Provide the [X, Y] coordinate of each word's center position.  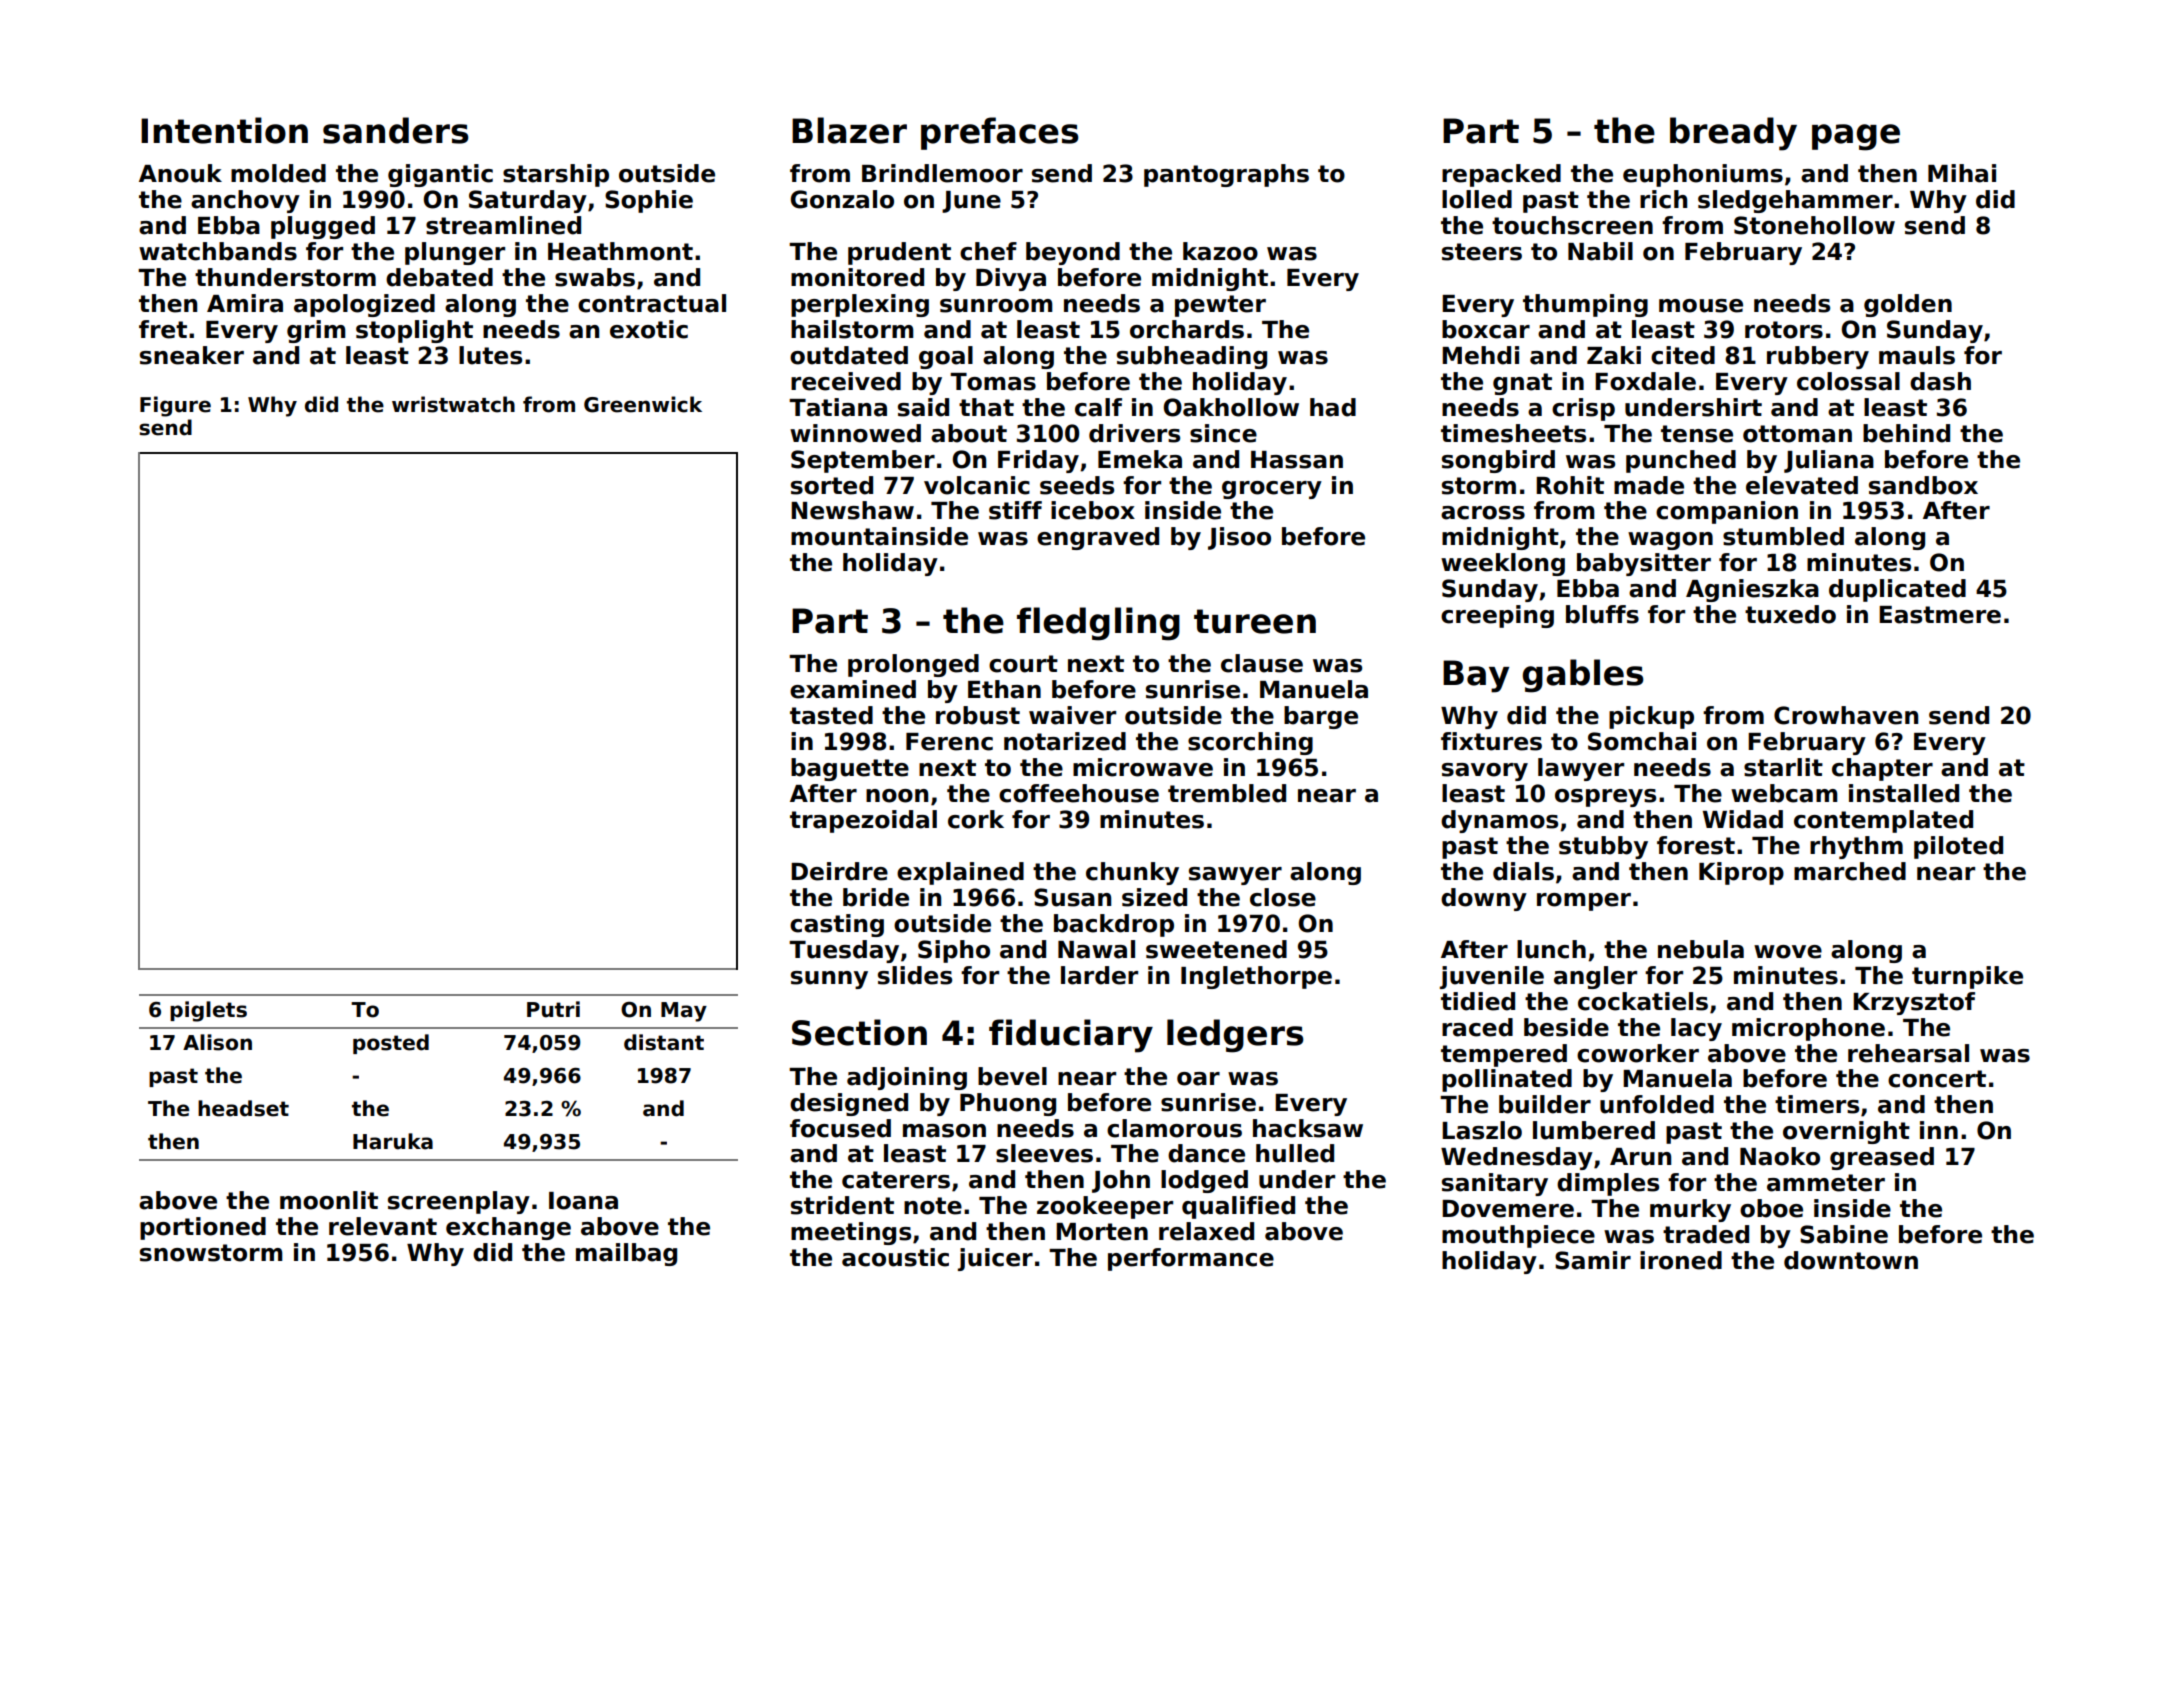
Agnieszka [1752, 590]
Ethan [1004, 689]
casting [837, 925]
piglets [208, 1011]
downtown [1851, 1260]
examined [853, 689]
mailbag [626, 1254]
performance [1191, 1259]
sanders [396, 130]
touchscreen [1572, 225]
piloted [1958, 847]
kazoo [1220, 251]
